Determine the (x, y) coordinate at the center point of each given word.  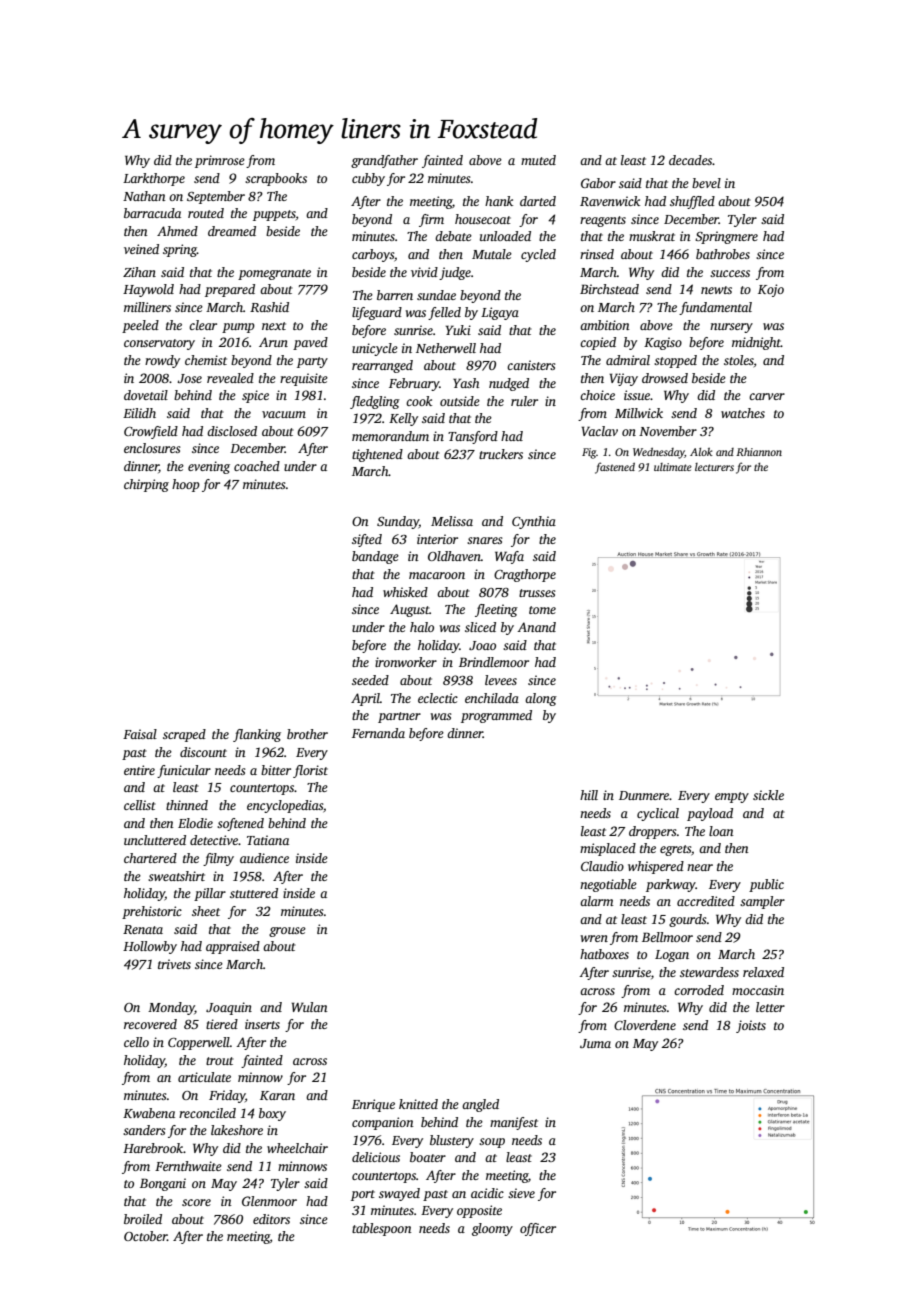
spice (255, 396)
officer (538, 1229)
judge (455, 273)
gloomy (492, 1229)
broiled (143, 1219)
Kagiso (663, 343)
